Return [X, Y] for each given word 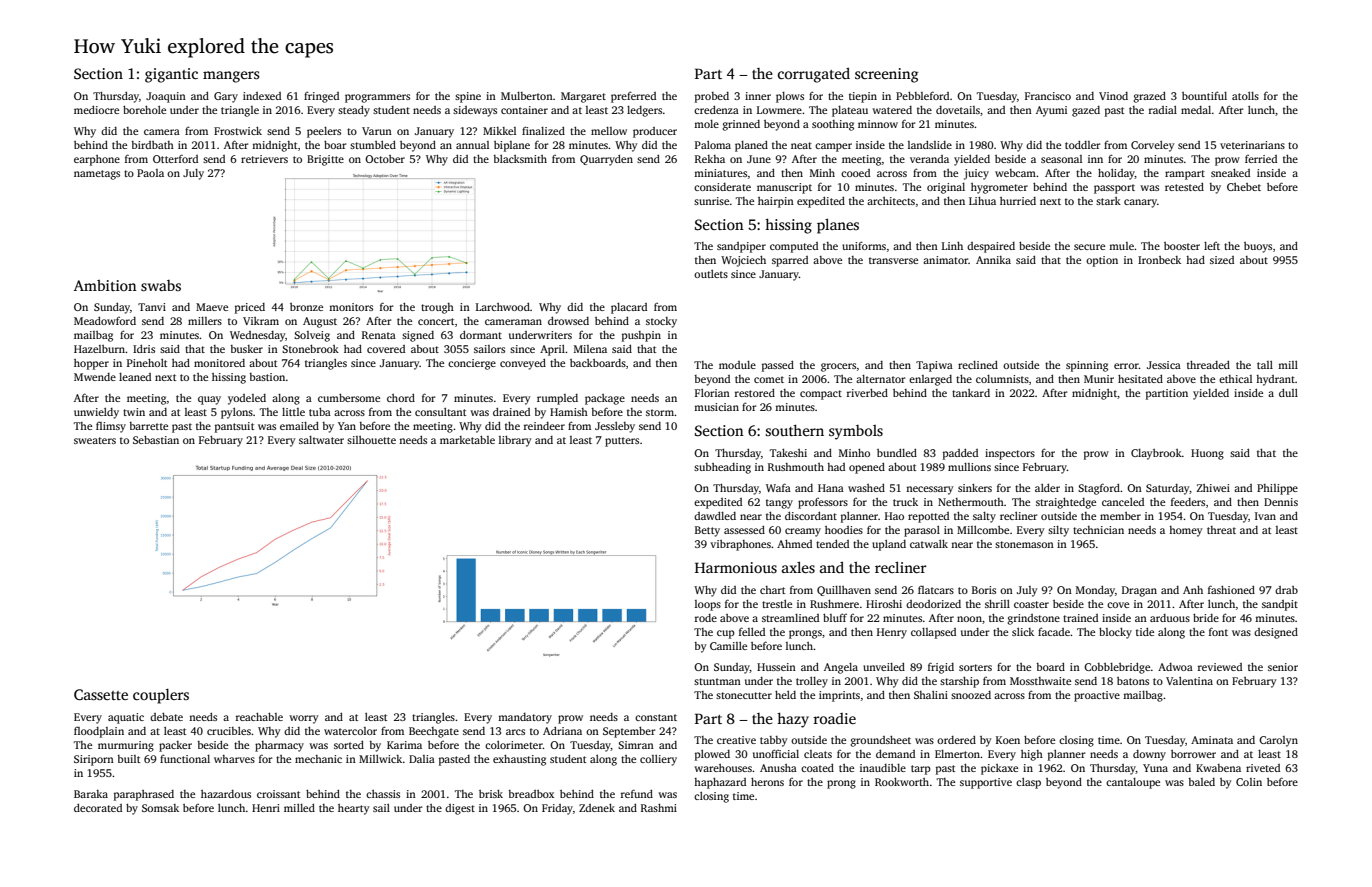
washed [866, 488]
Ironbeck [1159, 260]
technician [1098, 530]
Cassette [101, 694]
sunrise [711, 201]
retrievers [264, 159]
